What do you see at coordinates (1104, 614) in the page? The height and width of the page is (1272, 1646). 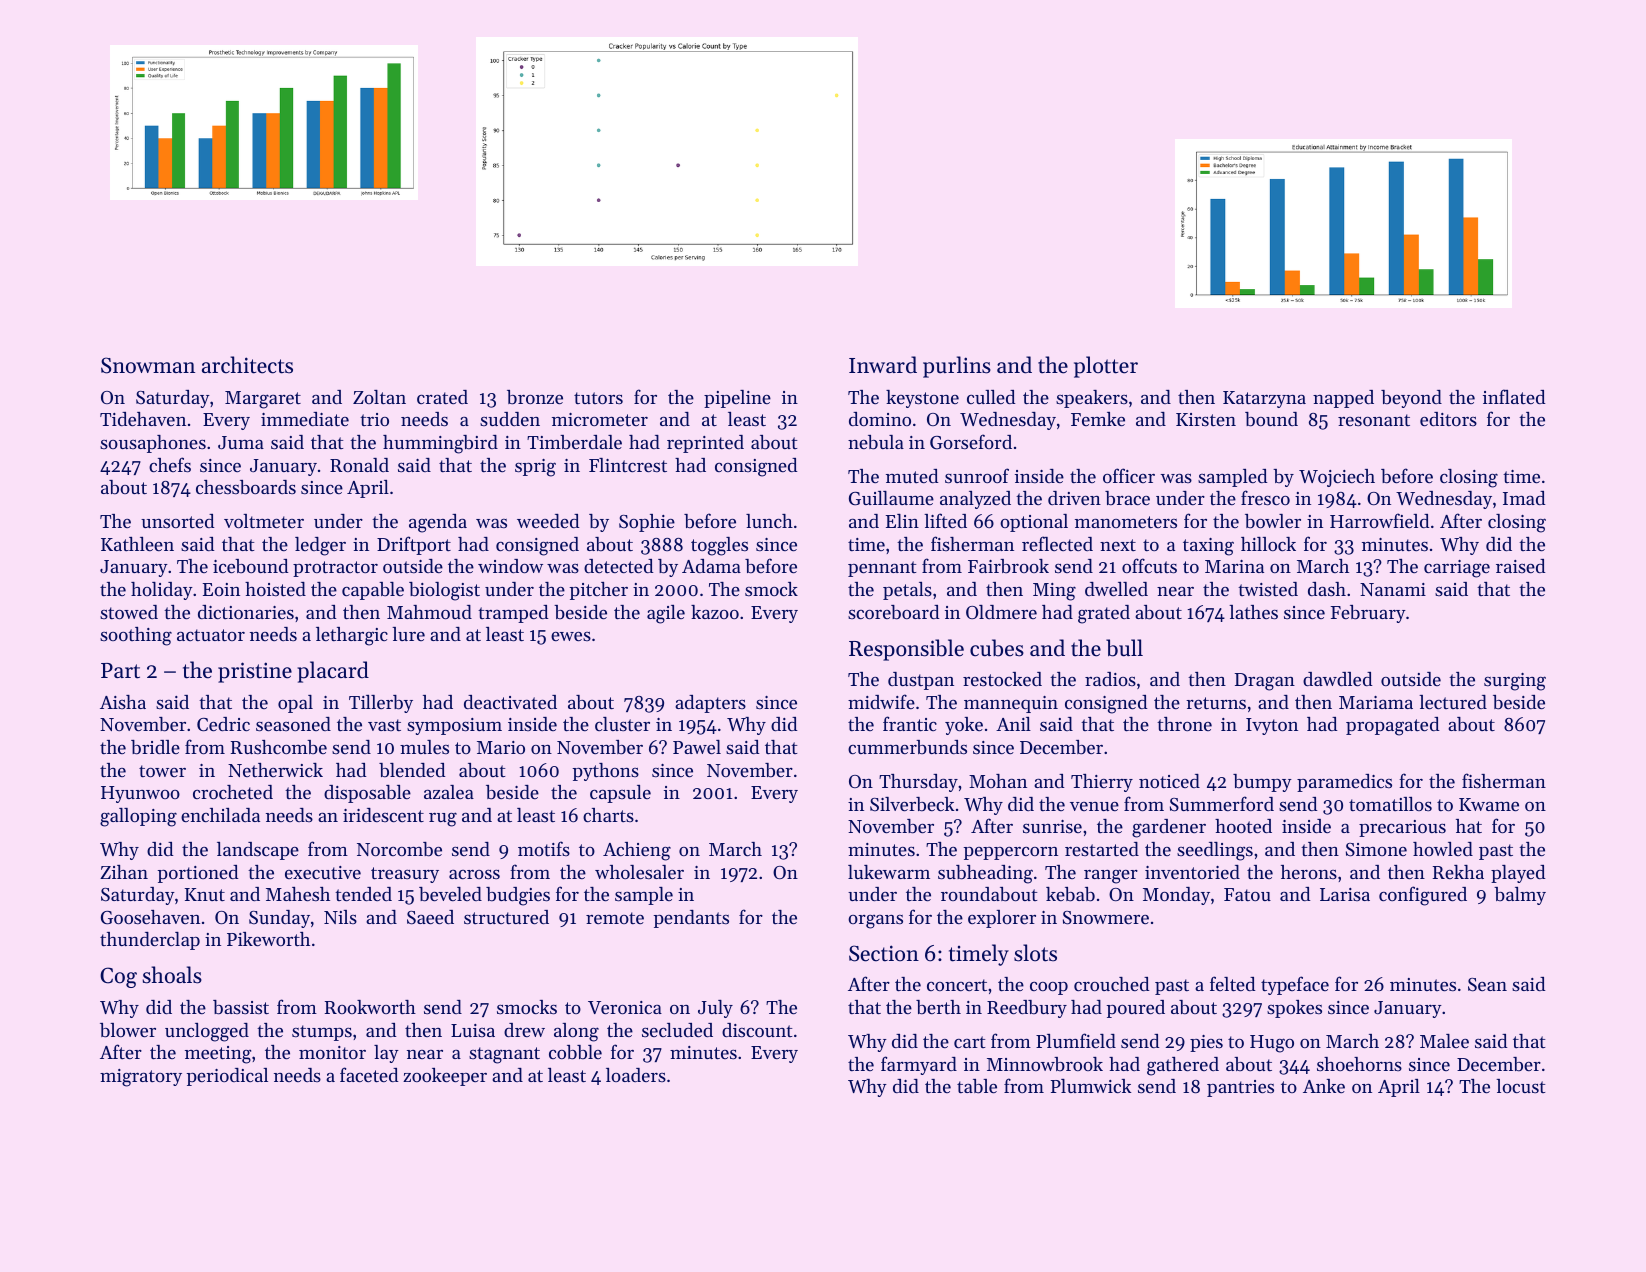 I see `grated` at bounding box center [1104, 614].
